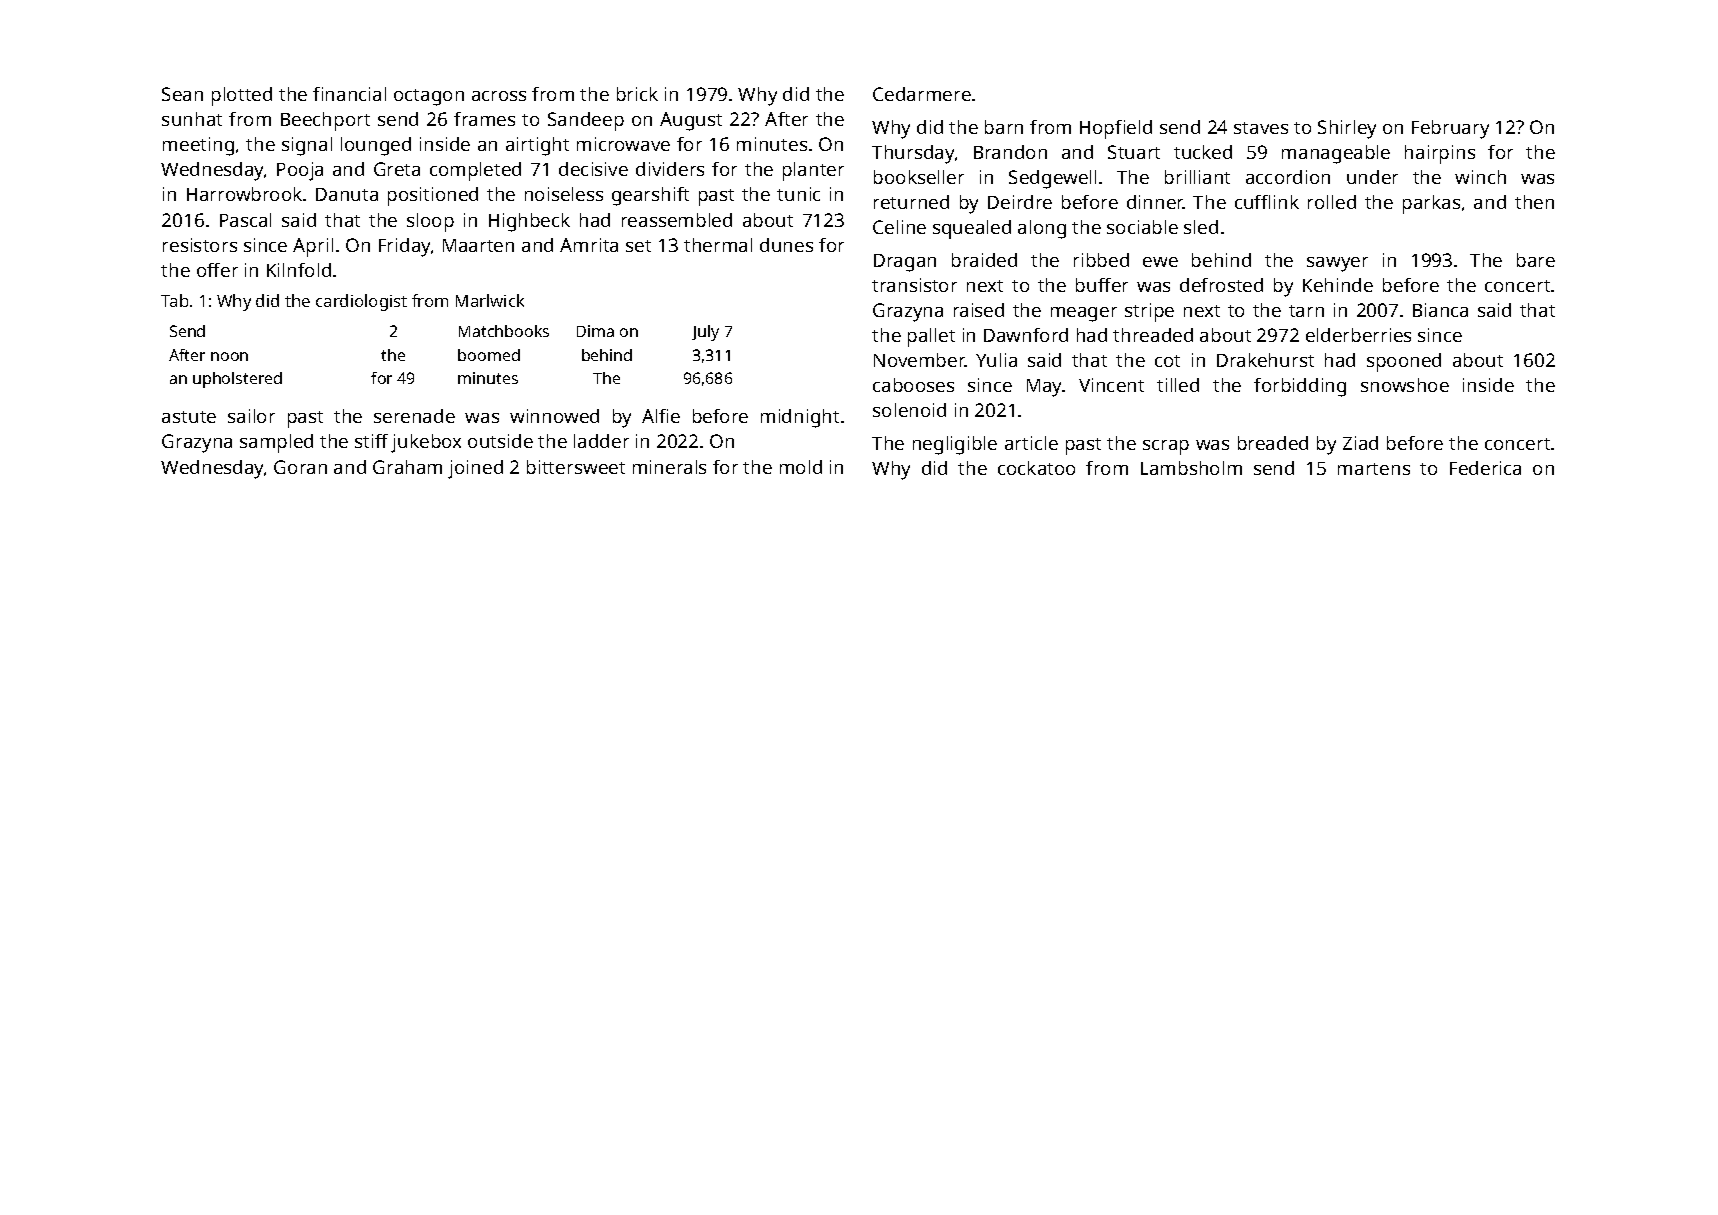 This document has height=1215, width=1718. I want to click on meager, so click(1084, 314).
